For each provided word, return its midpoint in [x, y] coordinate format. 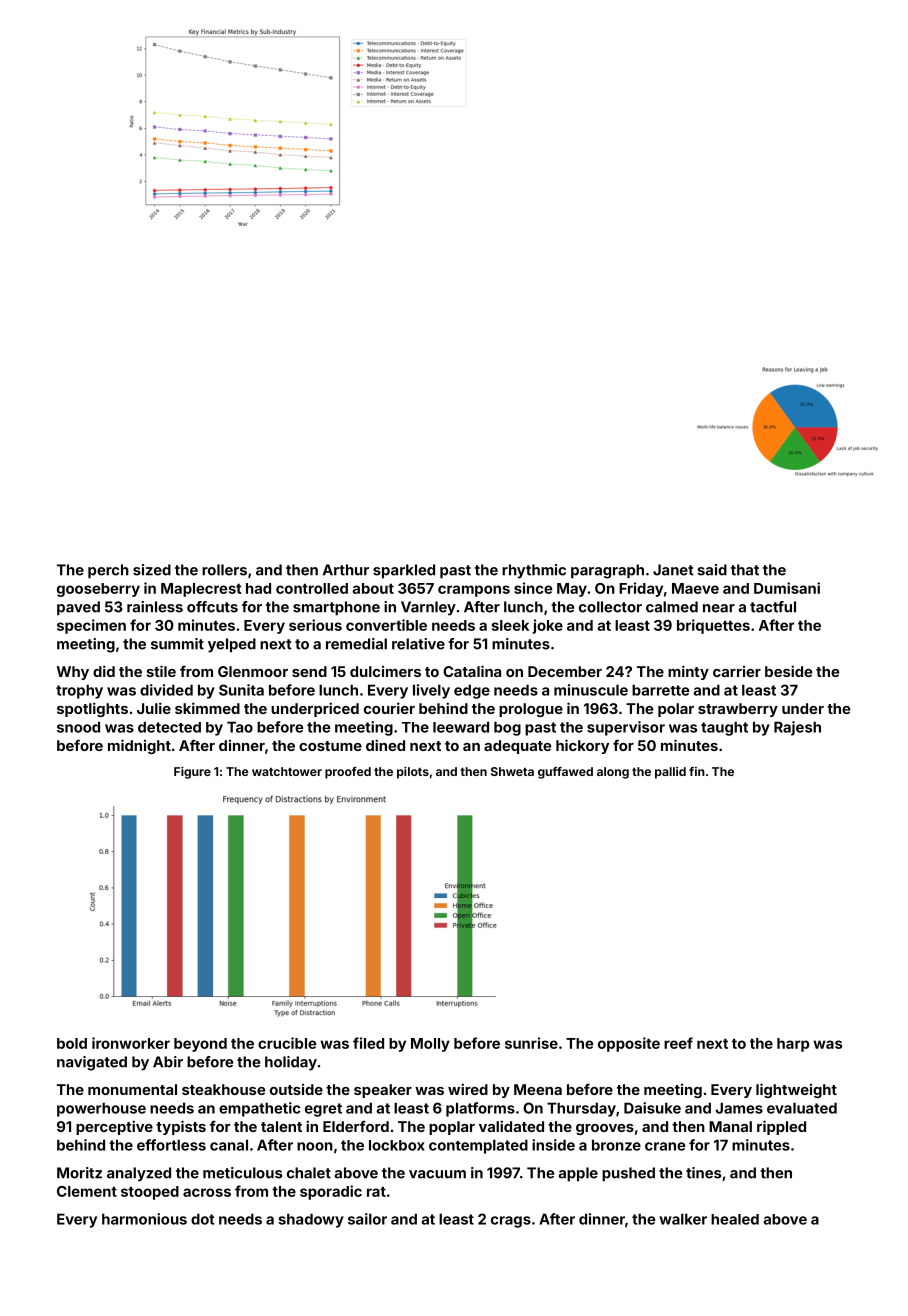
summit [177, 644]
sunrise [531, 1043]
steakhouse [223, 1089]
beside [788, 671]
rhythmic [534, 571]
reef [678, 1043]
